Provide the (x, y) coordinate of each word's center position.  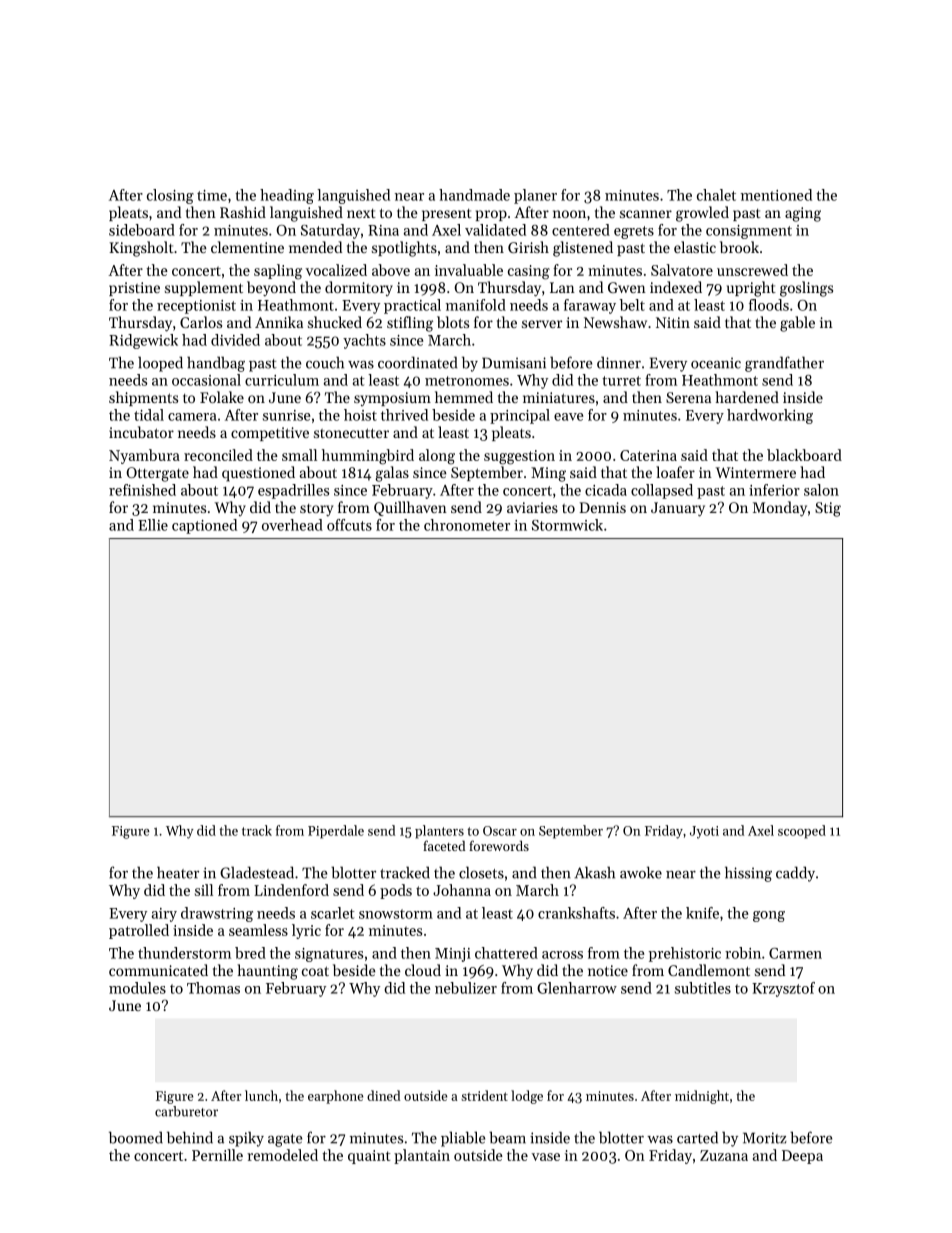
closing (170, 196)
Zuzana (724, 1155)
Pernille (217, 1155)
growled (702, 214)
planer (535, 196)
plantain (422, 1156)
